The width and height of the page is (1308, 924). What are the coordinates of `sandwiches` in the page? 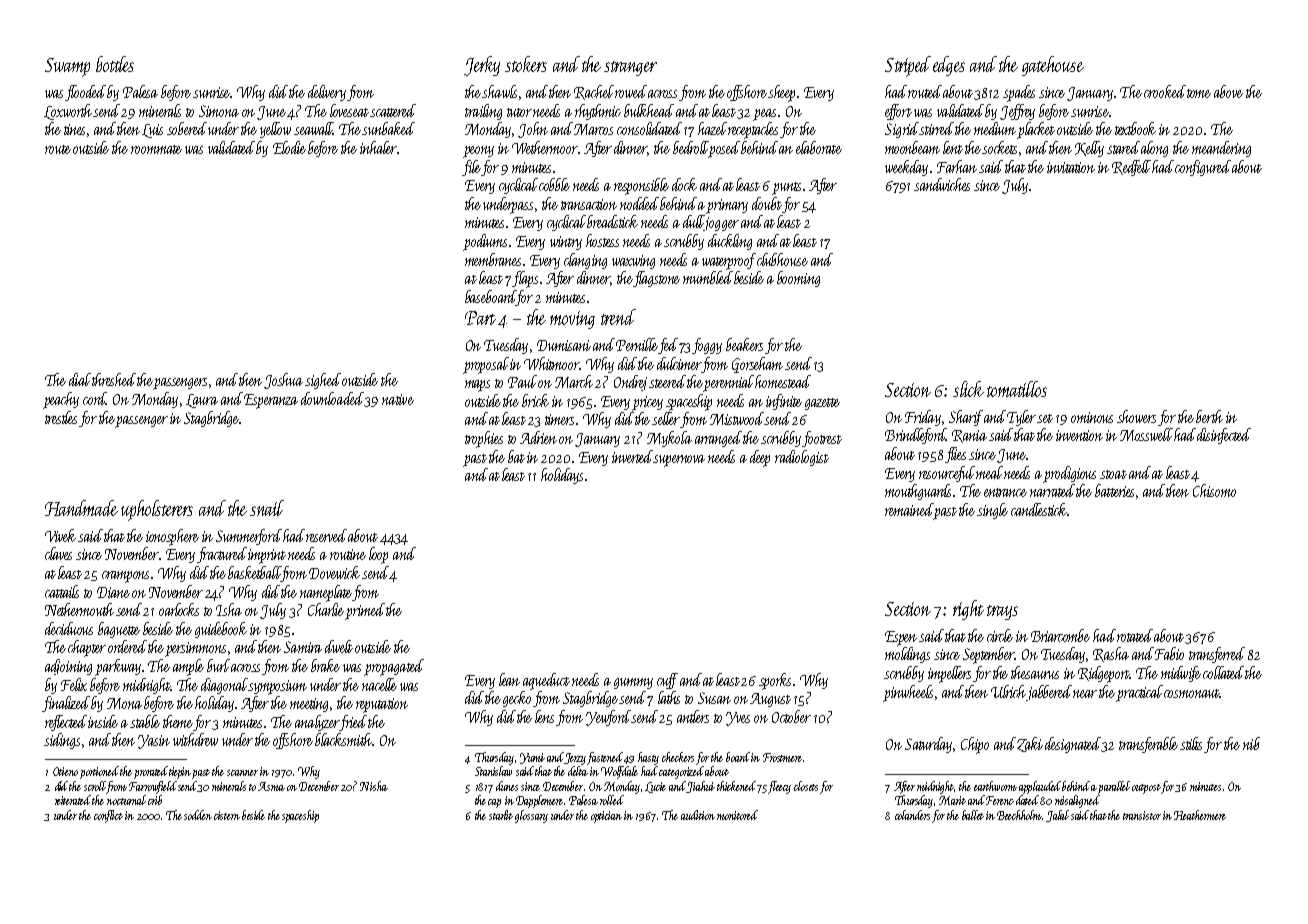 It's located at (942, 184).
